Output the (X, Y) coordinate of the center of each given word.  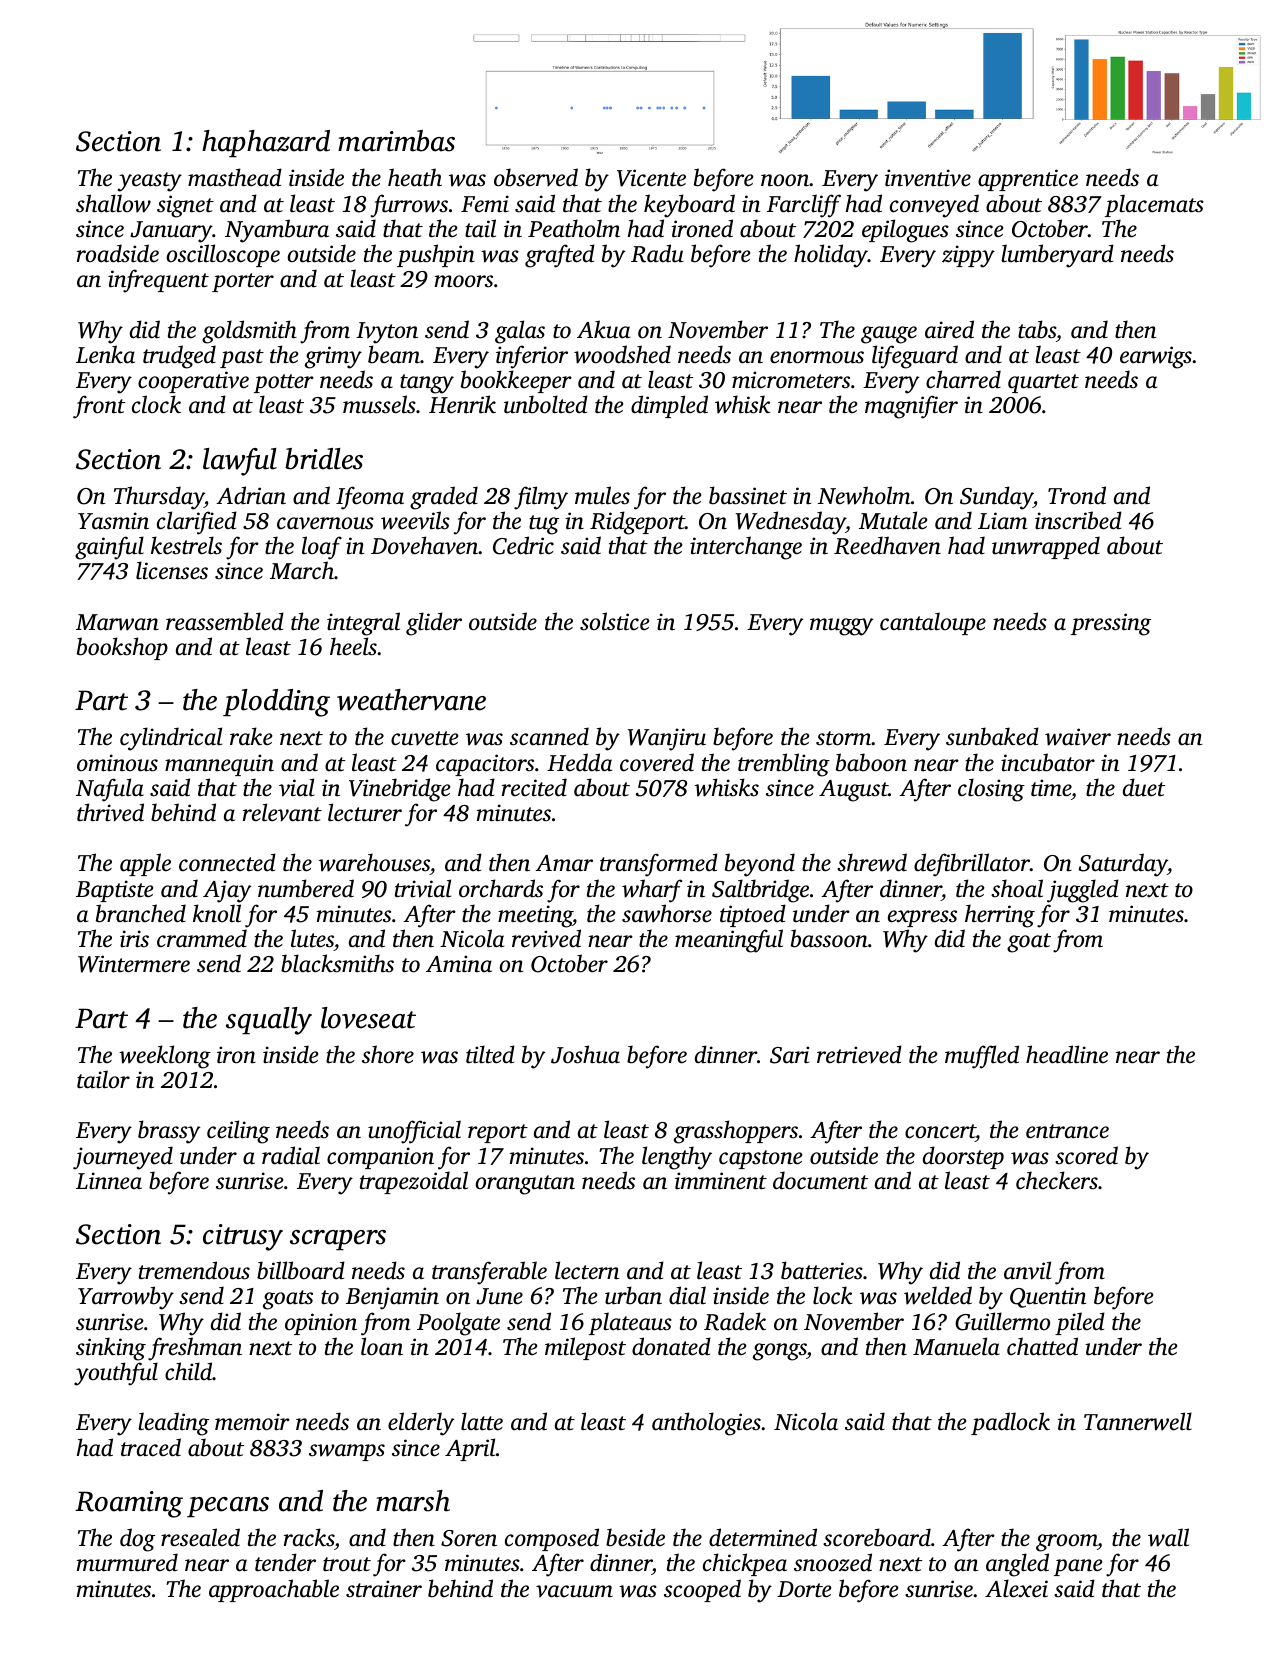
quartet (1043, 383)
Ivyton (387, 333)
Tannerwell (1138, 1421)
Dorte (804, 1589)
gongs (780, 1352)
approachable (274, 1590)
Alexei (1016, 1588)
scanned (549, 736)
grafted (560, 256)
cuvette (425, 738)
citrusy (243, 1237)
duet (1144, 787)
